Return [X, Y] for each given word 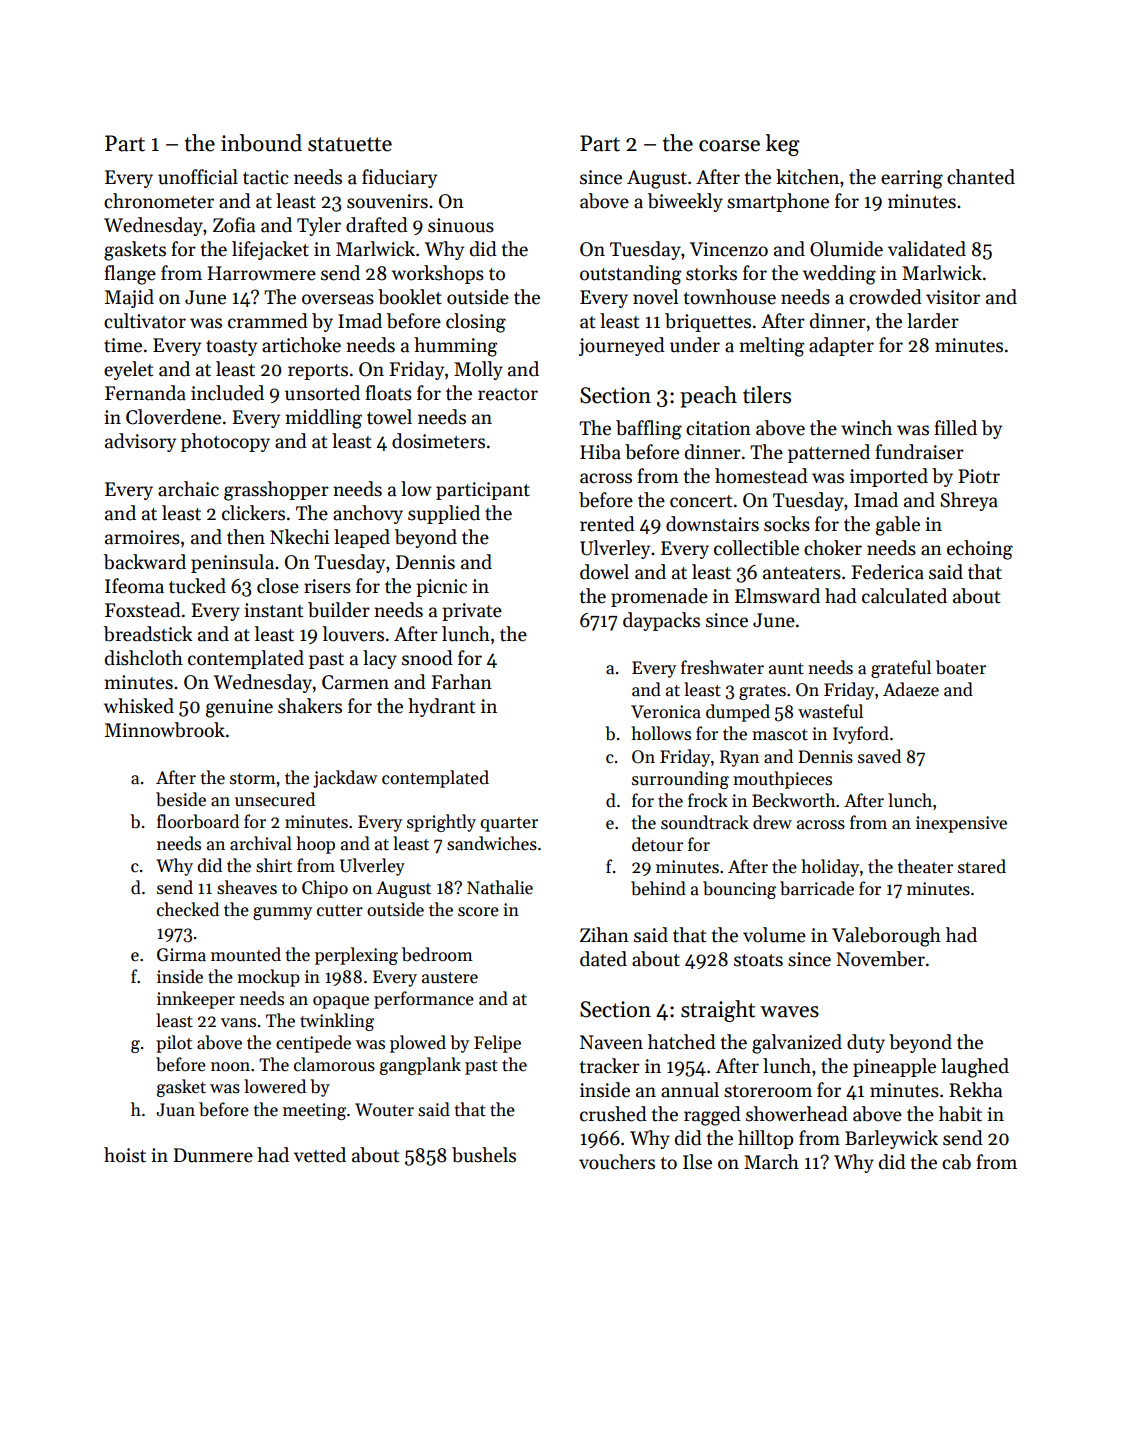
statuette [350, 144]
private [472, 612]
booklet [410, 297]
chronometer [159, 201]
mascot [780, 735]
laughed [975, 1068]
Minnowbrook [165, 730]
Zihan [604, 935]
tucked [197, 586]
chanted [981, 177]
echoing [980, 550]
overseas [338, 299]
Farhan [461, 682]
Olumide [846, 249]
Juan [175, 1110]
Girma [181, 955]
